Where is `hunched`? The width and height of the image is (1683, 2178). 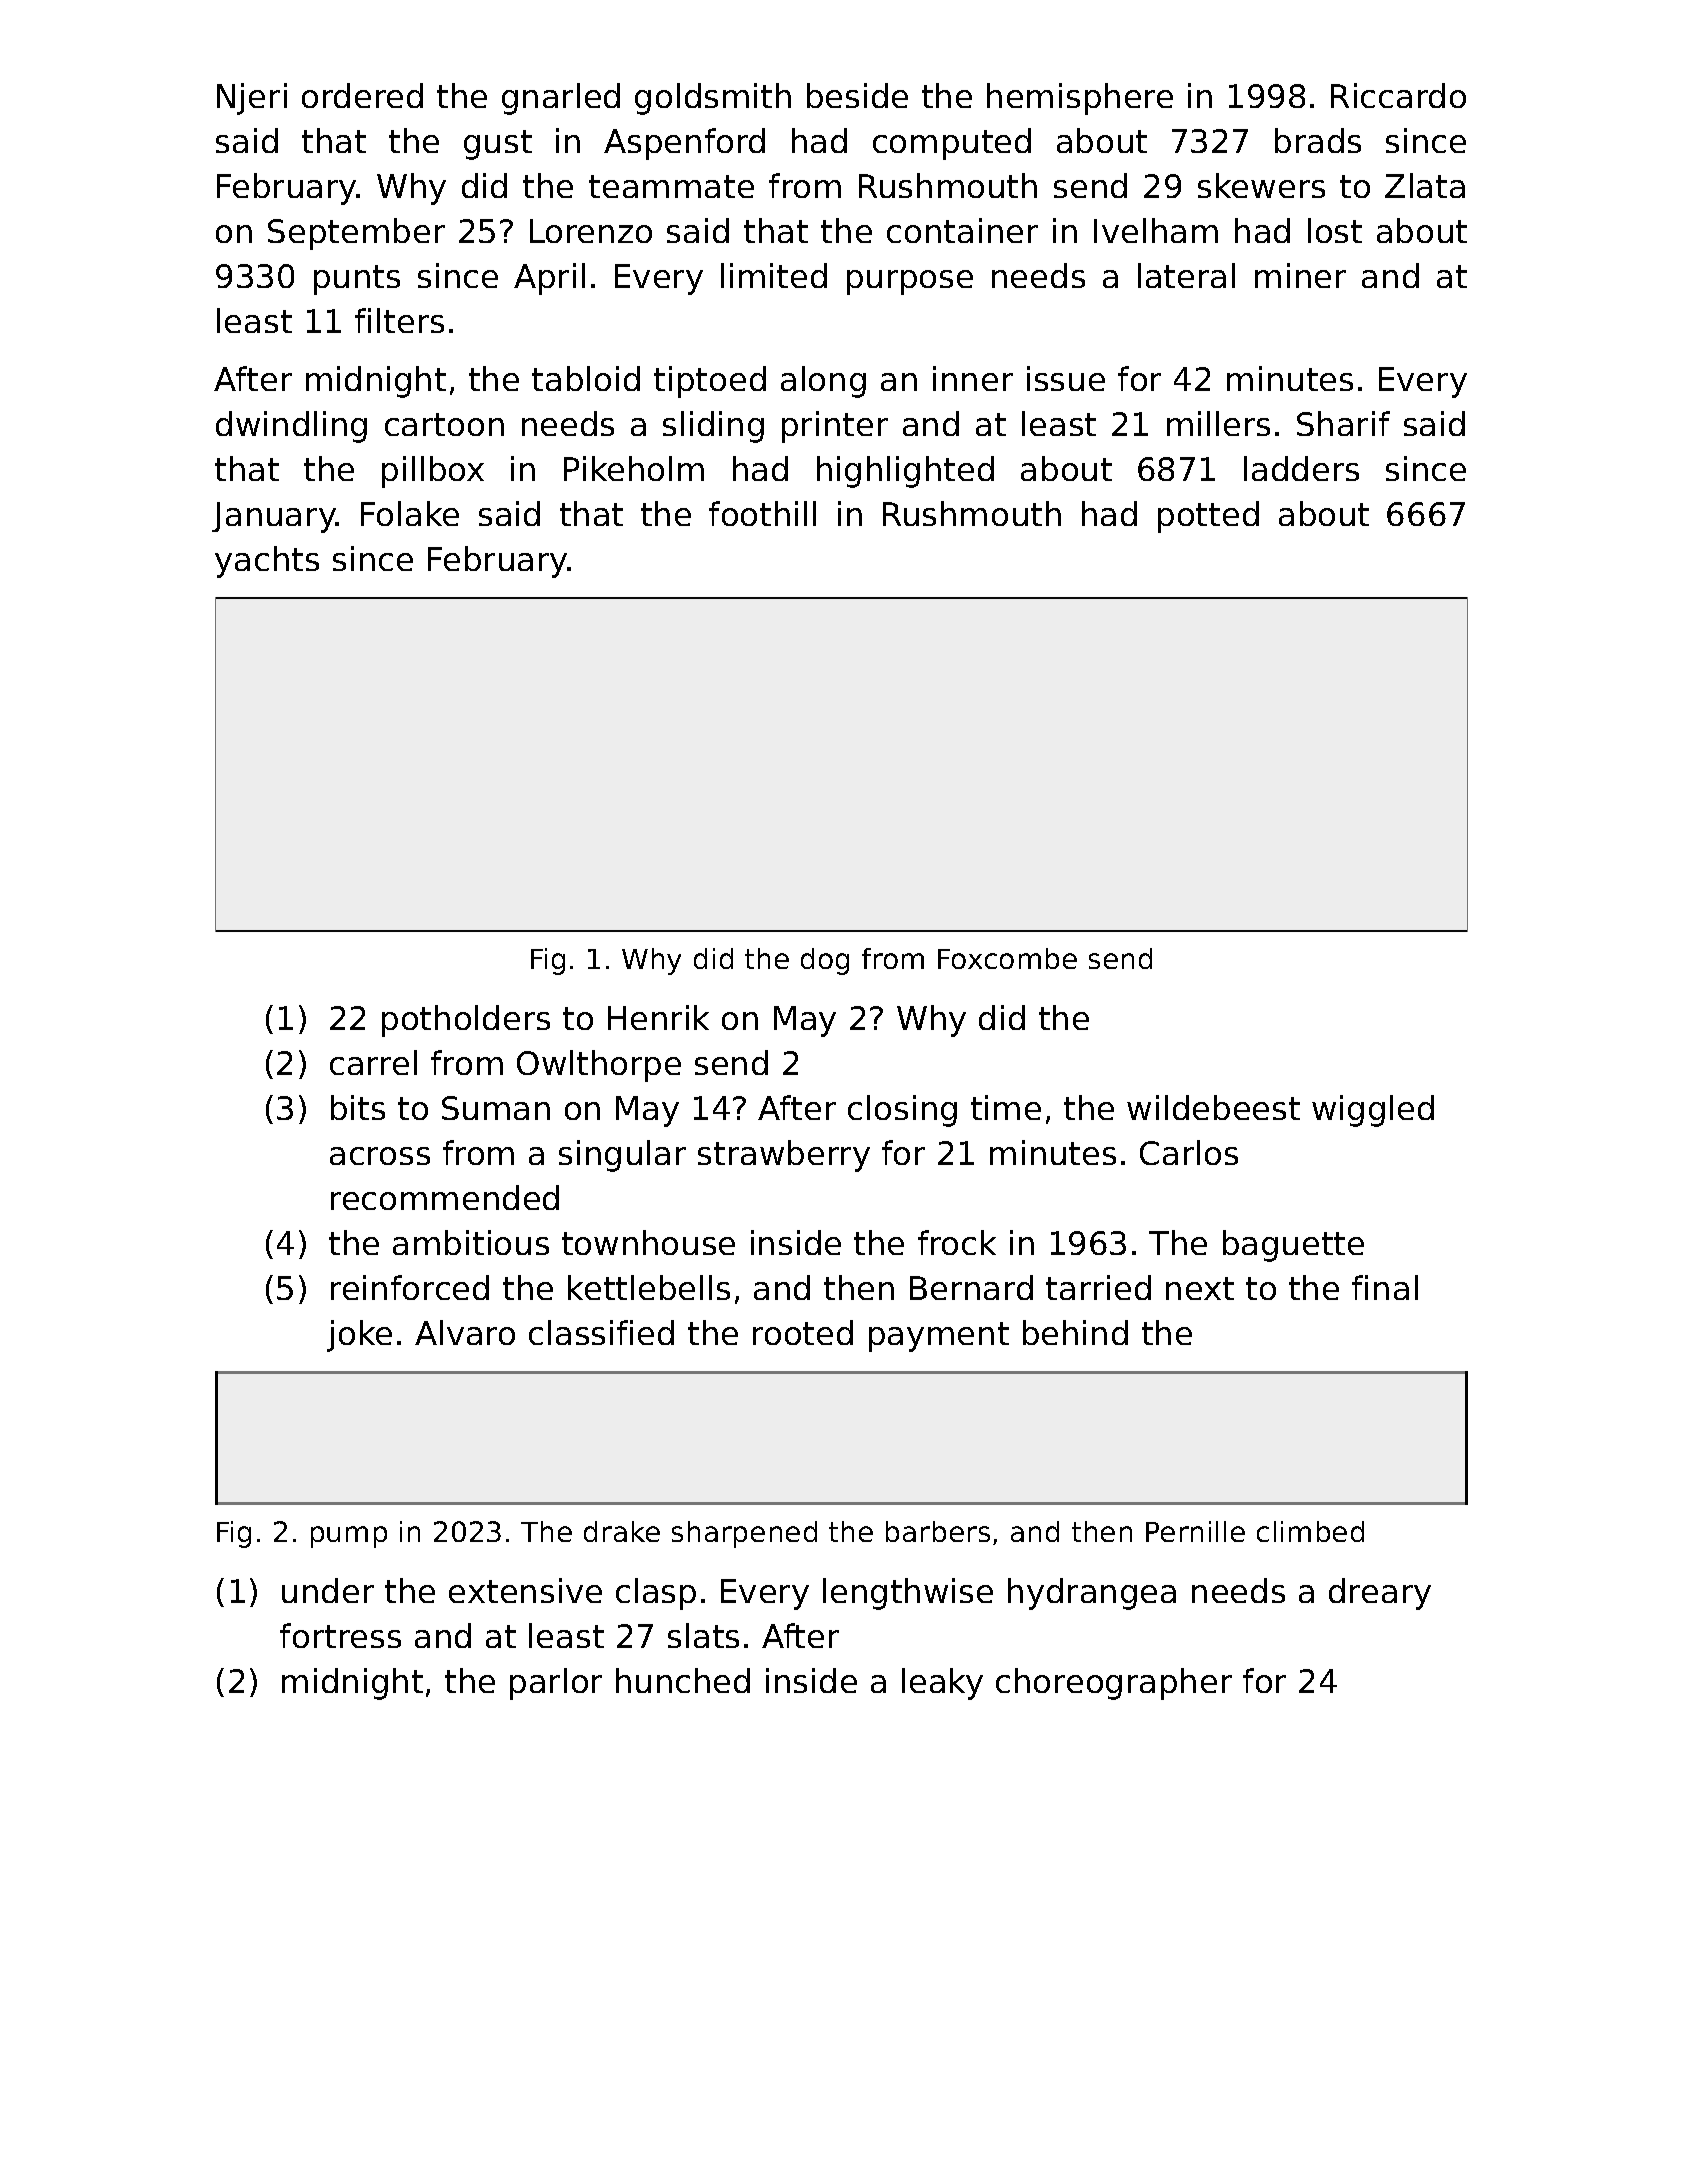 hunched is located at coordinates (683, 1680).
